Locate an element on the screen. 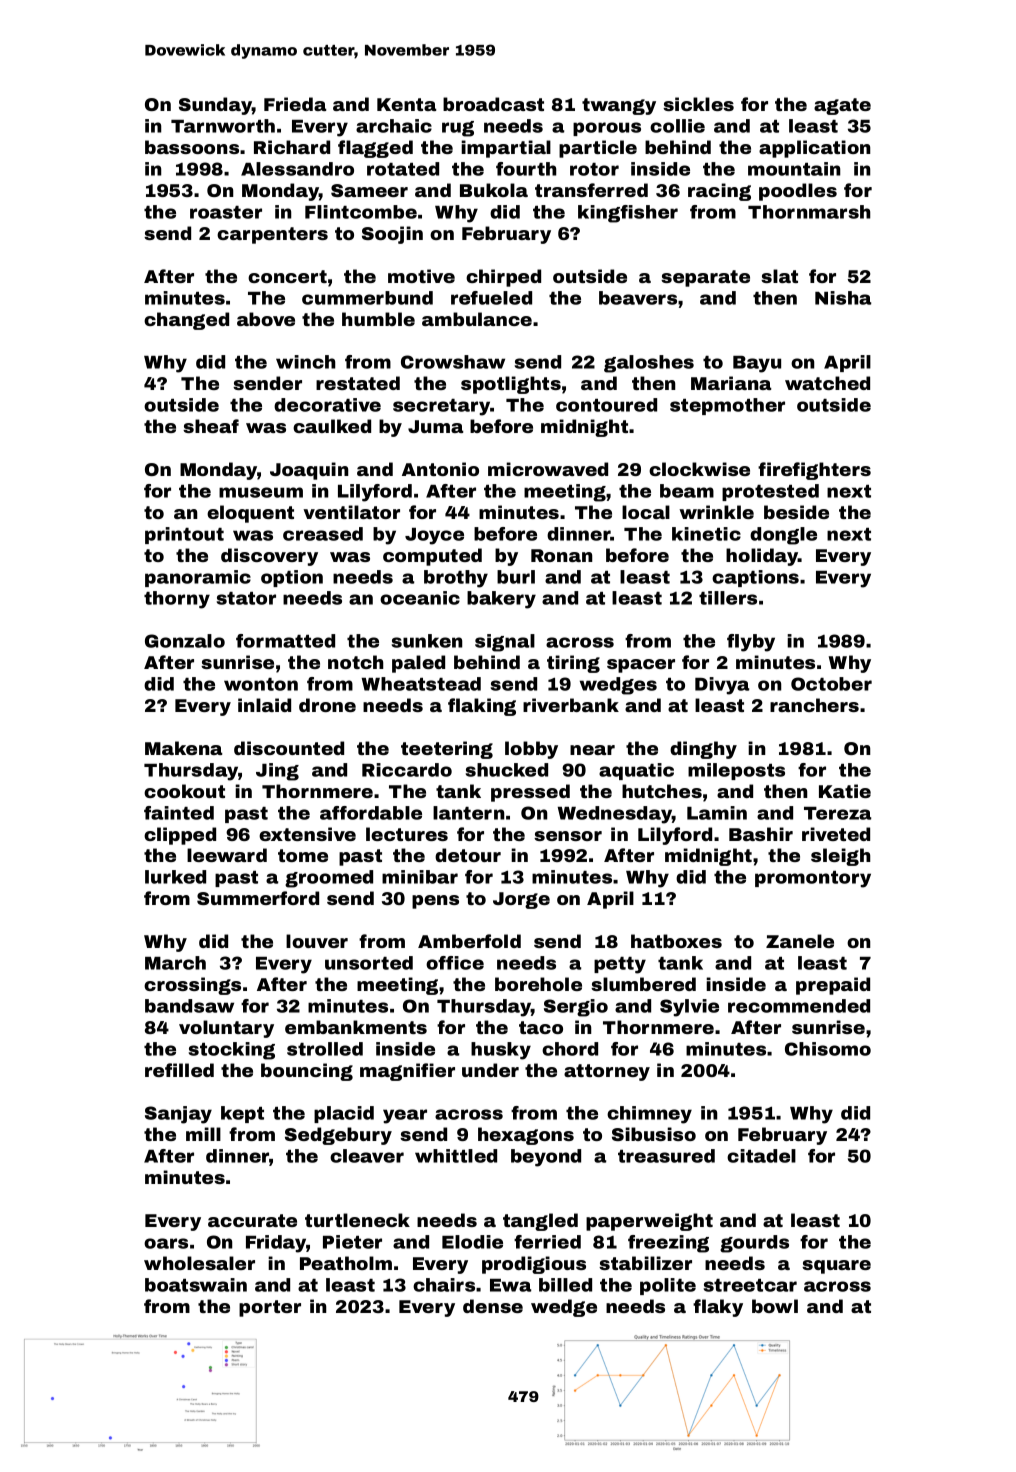 Image resolution: width=1016 pixels, height=1472 pixels. watched is located at coordinates (827, 383).
